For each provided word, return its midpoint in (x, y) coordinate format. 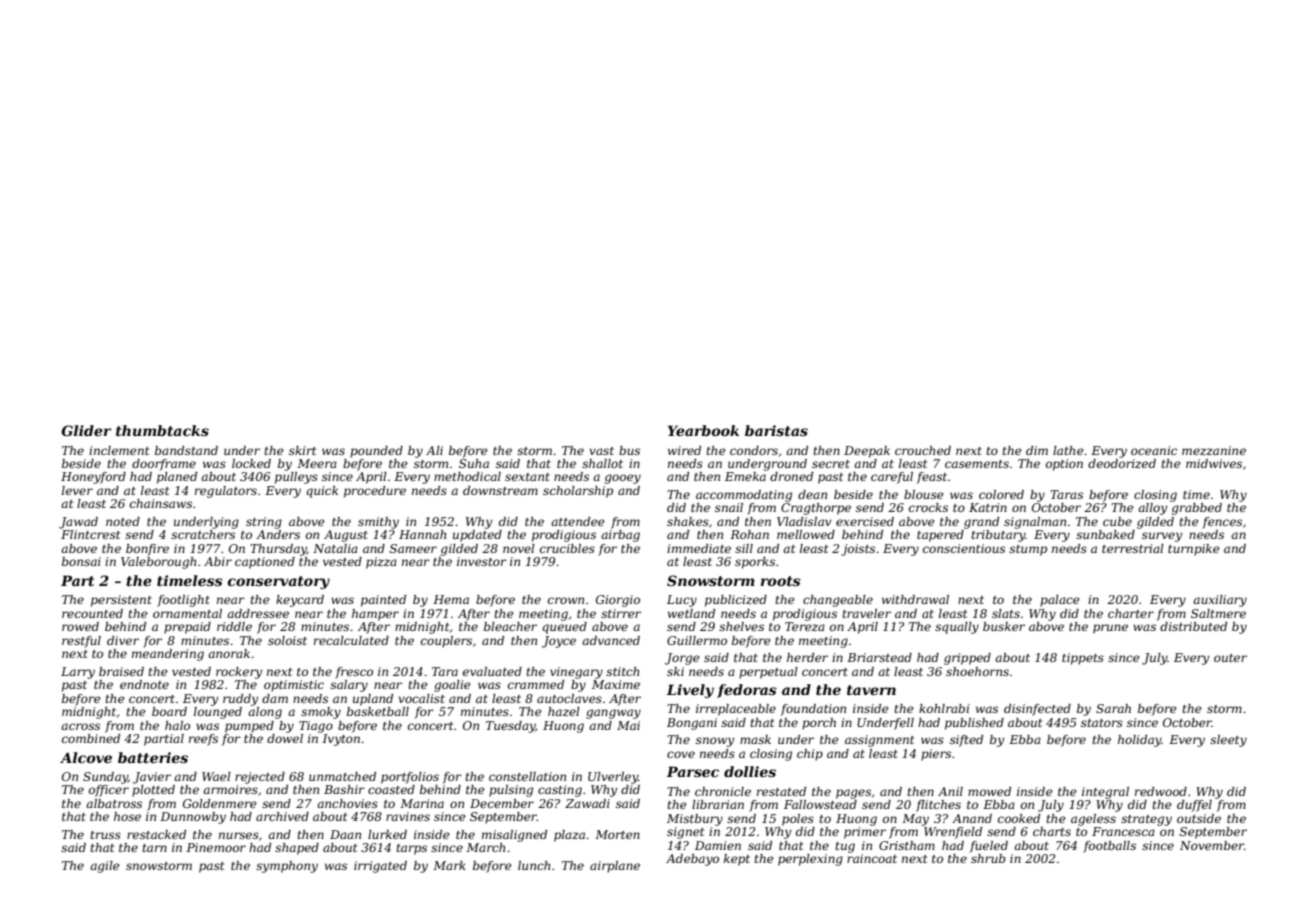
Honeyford (93, 478)
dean (812, 494)
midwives (1214, 463)
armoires (230, 789)
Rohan (749, 534)
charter (1131, 613)
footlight (183, 601)
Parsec (692, 771)
